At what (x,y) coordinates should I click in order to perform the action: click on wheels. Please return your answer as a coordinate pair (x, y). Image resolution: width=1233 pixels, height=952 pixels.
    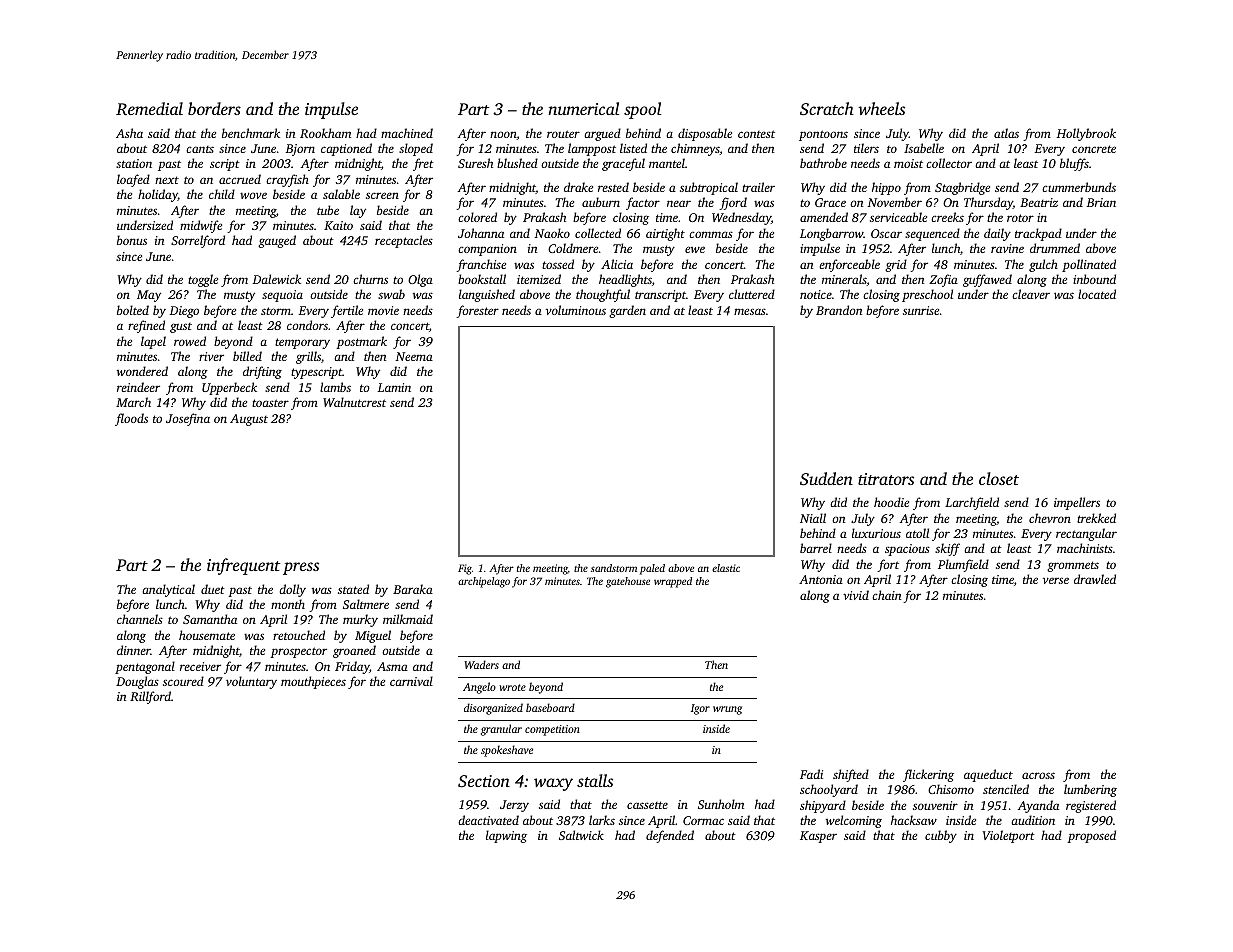
    Looking at the image, I should click on (881, 108).
